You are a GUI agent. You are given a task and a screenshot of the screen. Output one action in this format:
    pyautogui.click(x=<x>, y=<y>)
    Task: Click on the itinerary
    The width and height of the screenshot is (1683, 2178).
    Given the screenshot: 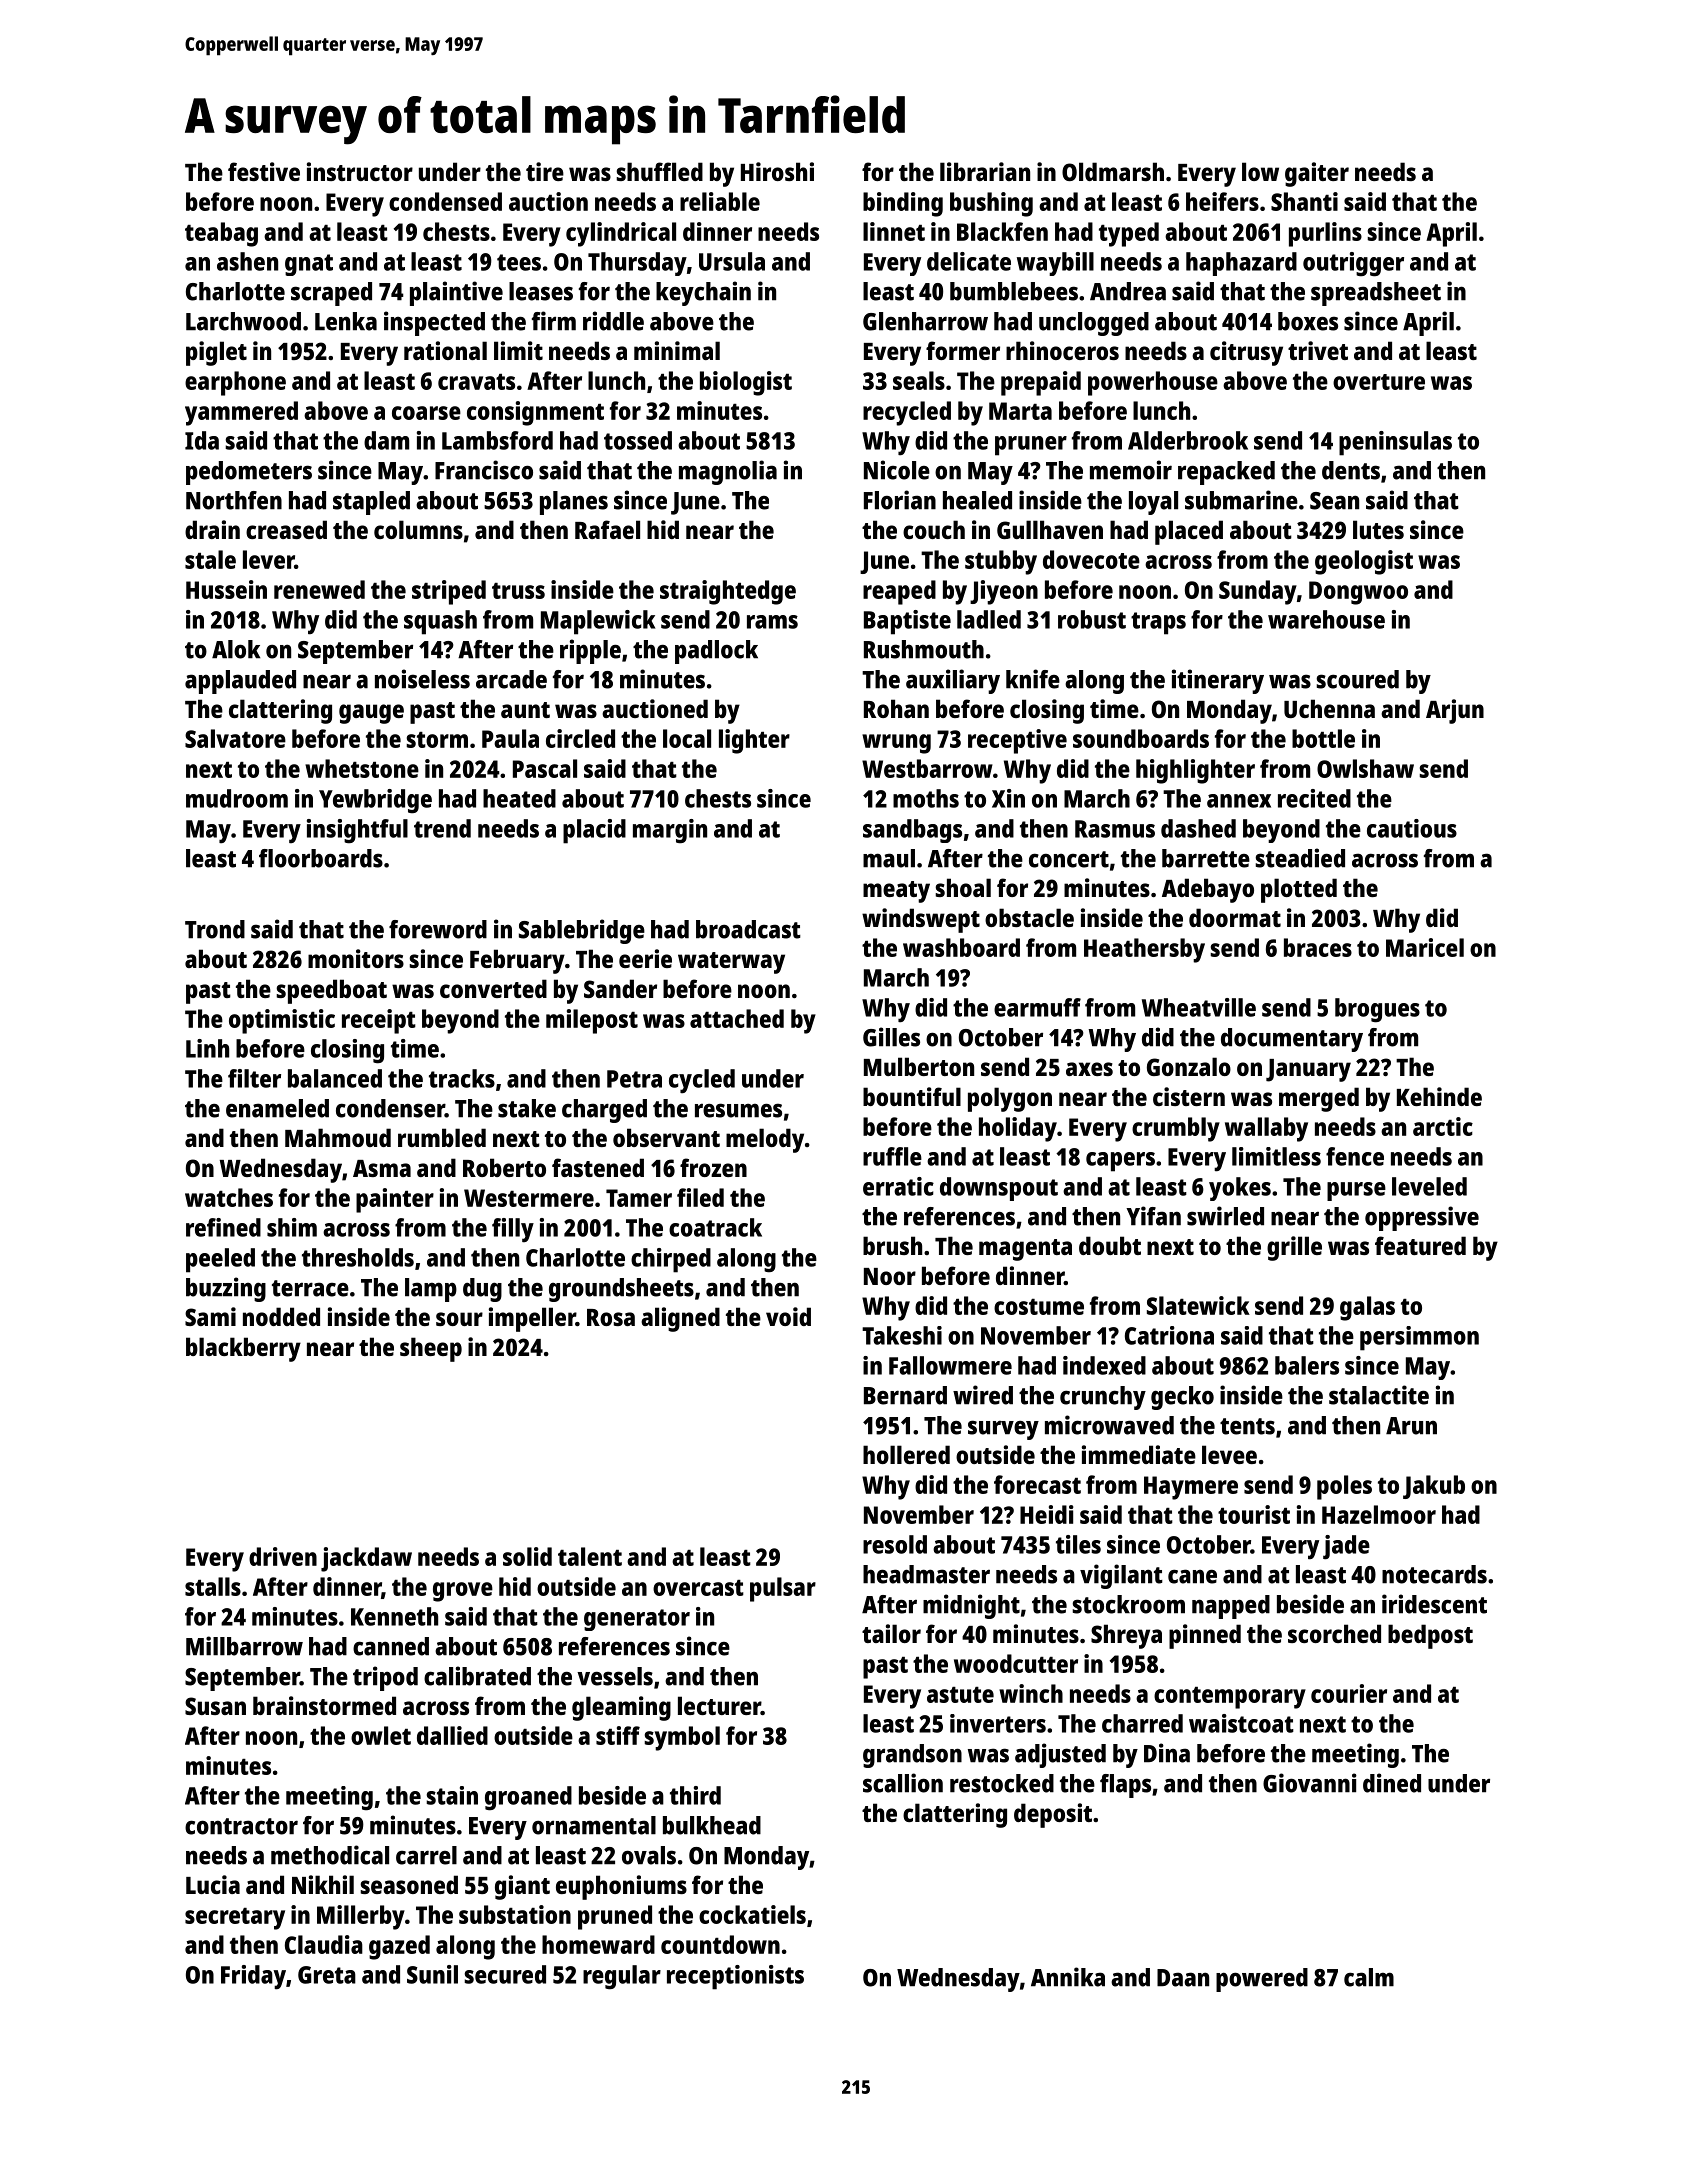 What is the action you would take?
    pyautogui.click(x=1218, y=681)
